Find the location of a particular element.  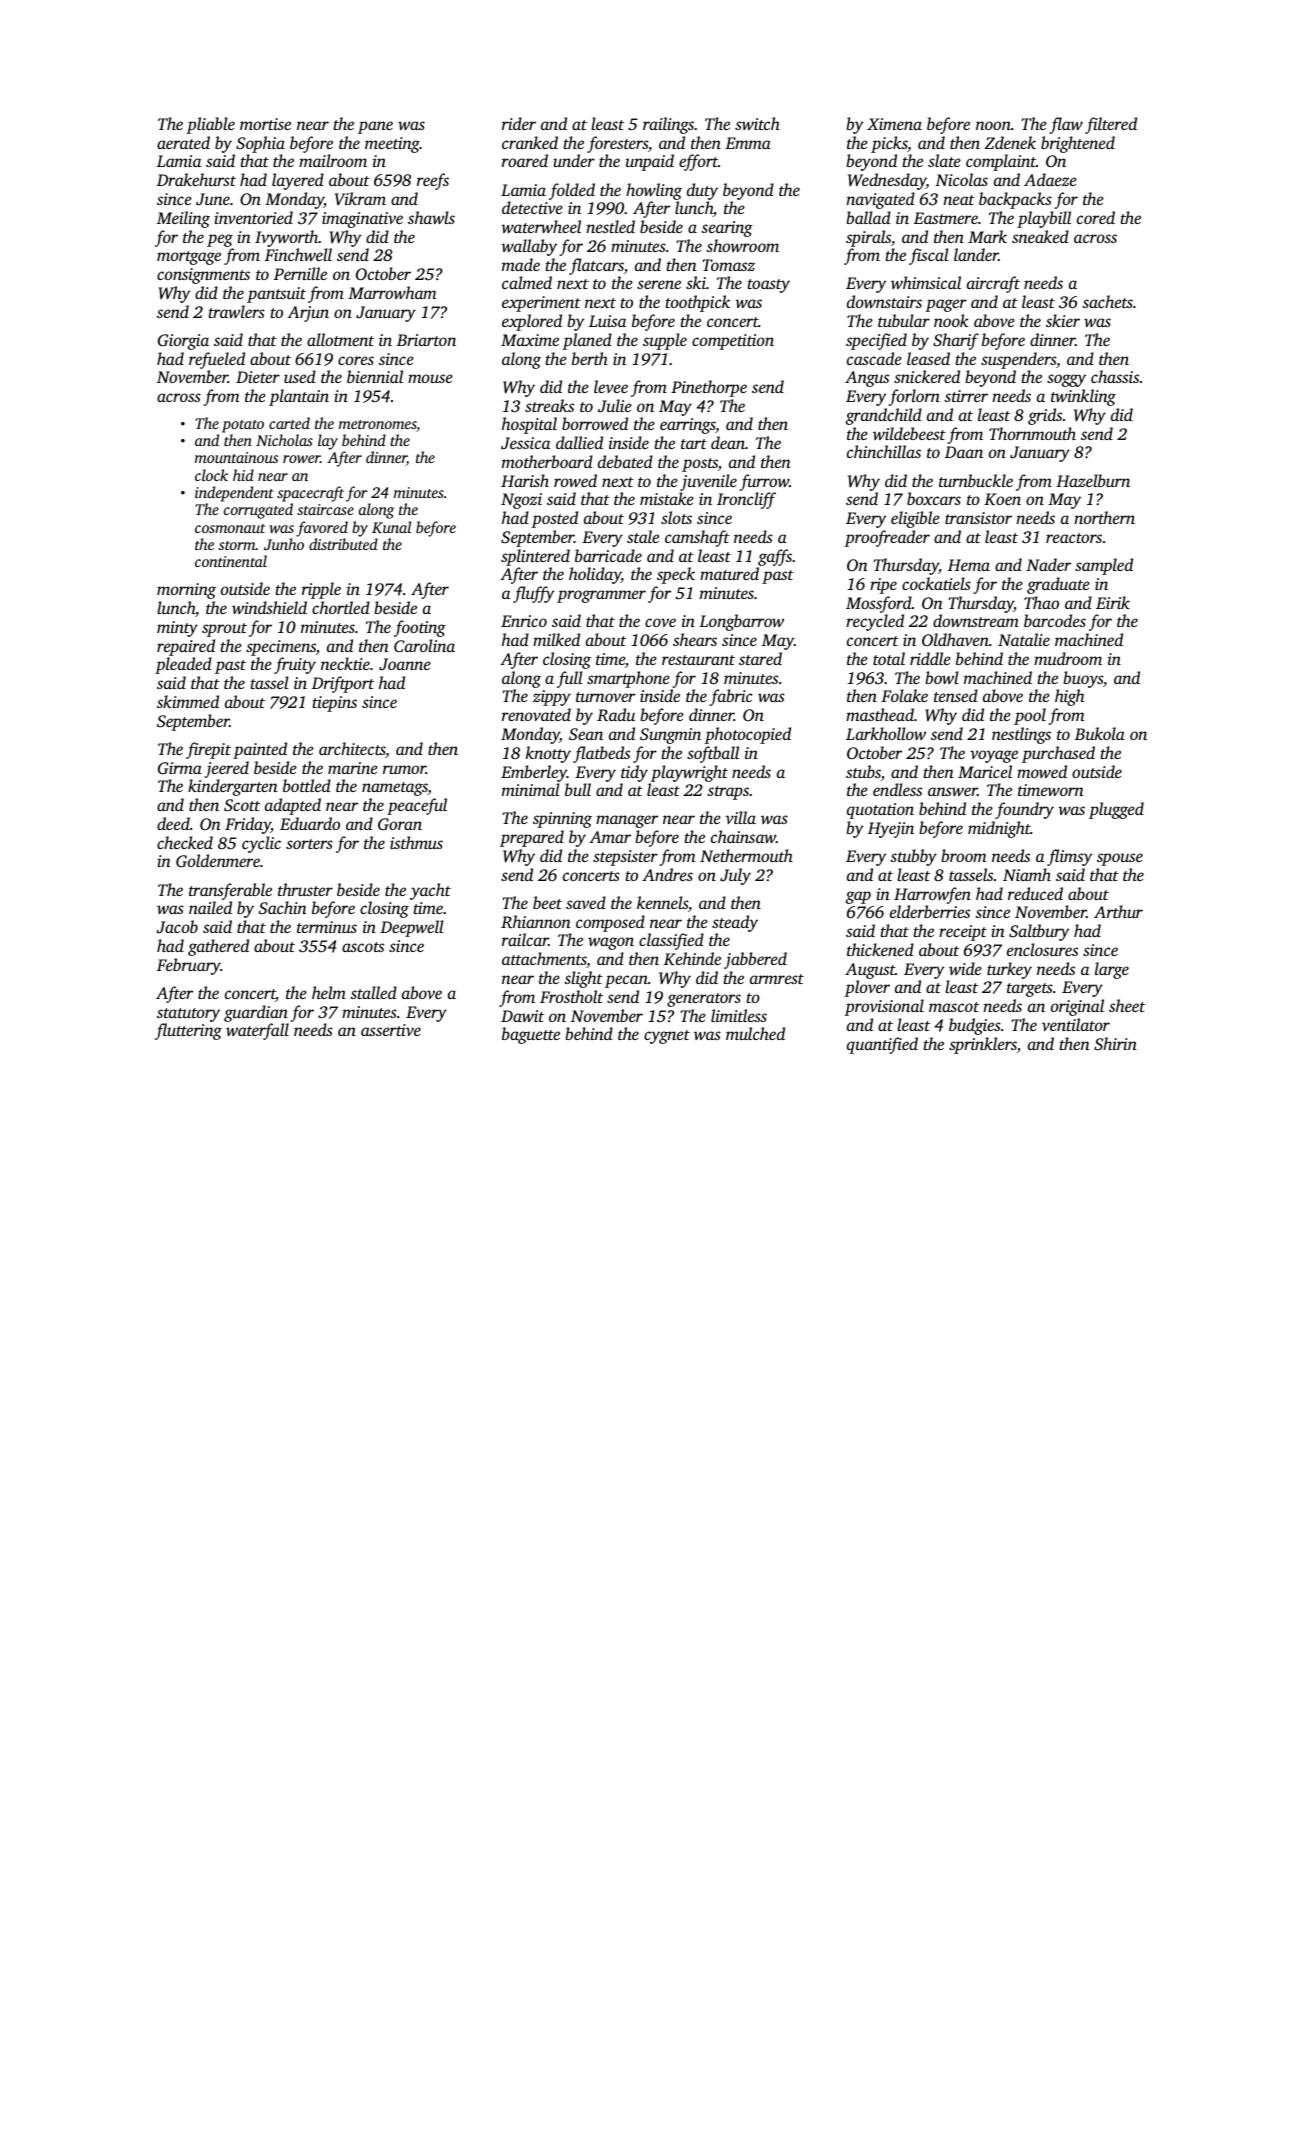

assertive is located at coordinates (391, 1030).
